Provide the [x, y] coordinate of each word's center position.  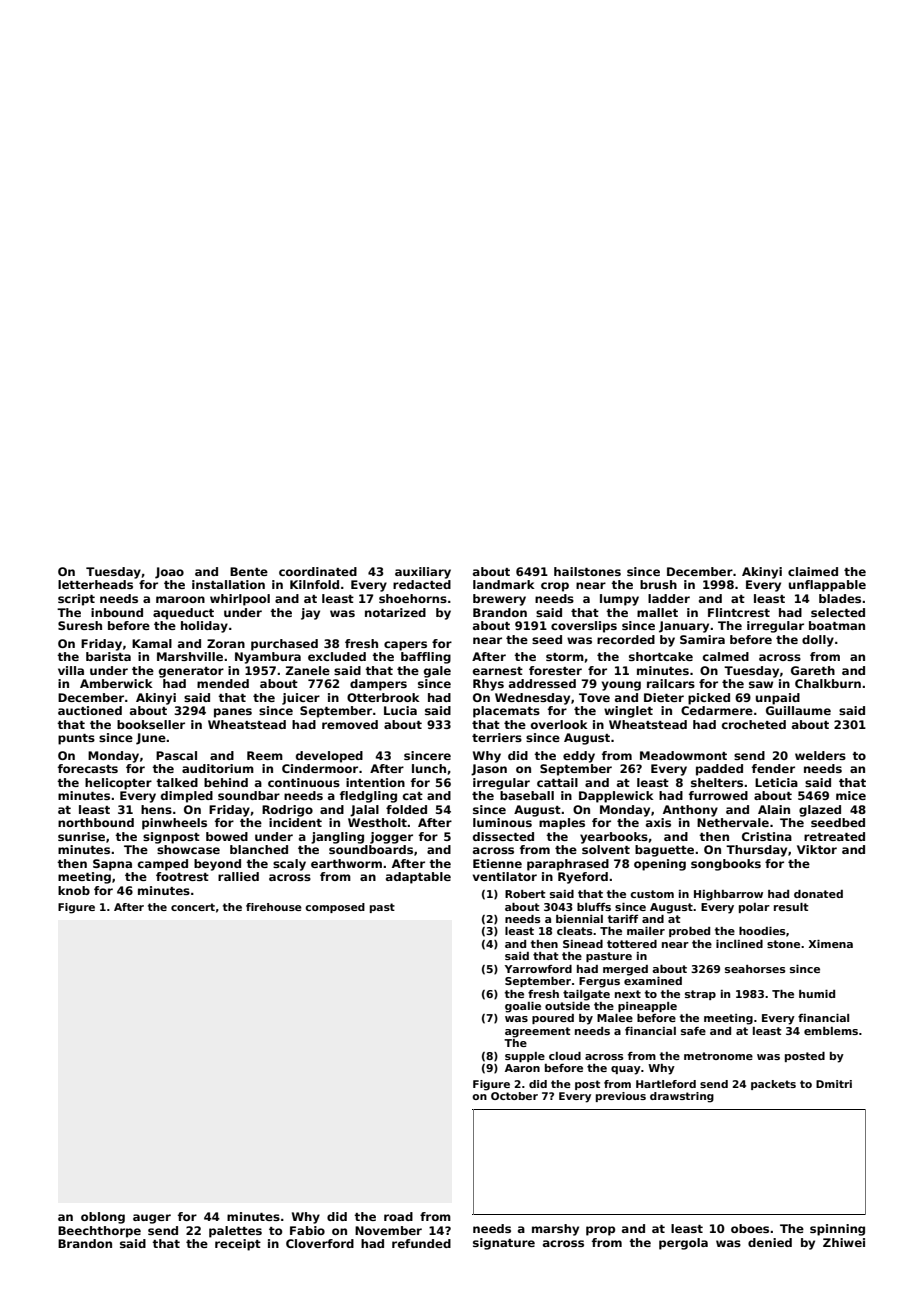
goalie [523, 1007]
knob [74, 890]
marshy [555, 1230]
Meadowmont [683, 755]
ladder [669, 598]
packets [773, 1085]
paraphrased [568, 865]
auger [152, 1219]
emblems [831, 1031]
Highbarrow [728, 895]
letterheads [95, 584]
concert [193, 907]
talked [177, 782]
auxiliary [423, 573]
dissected [503, 836]
